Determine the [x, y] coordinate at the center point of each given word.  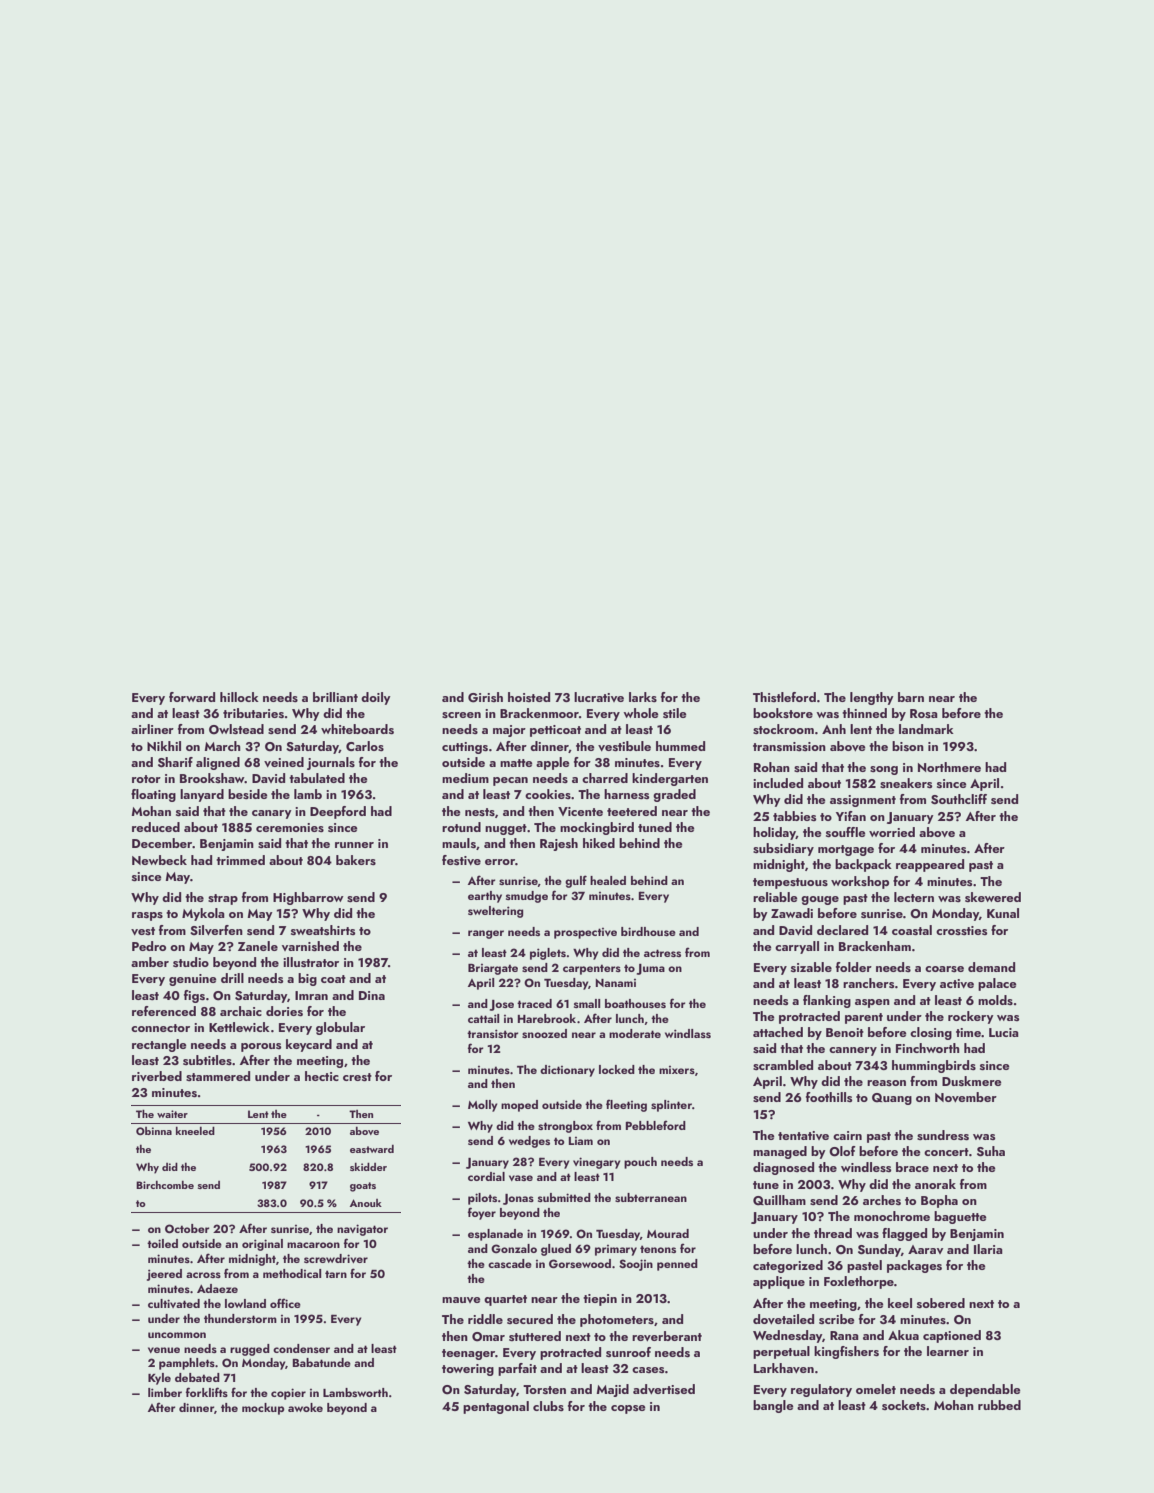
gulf [576, 881]
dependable [985, 1390]
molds [995, 1000]
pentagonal [496, 1407]
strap [223, 899]
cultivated [174, 1303]
